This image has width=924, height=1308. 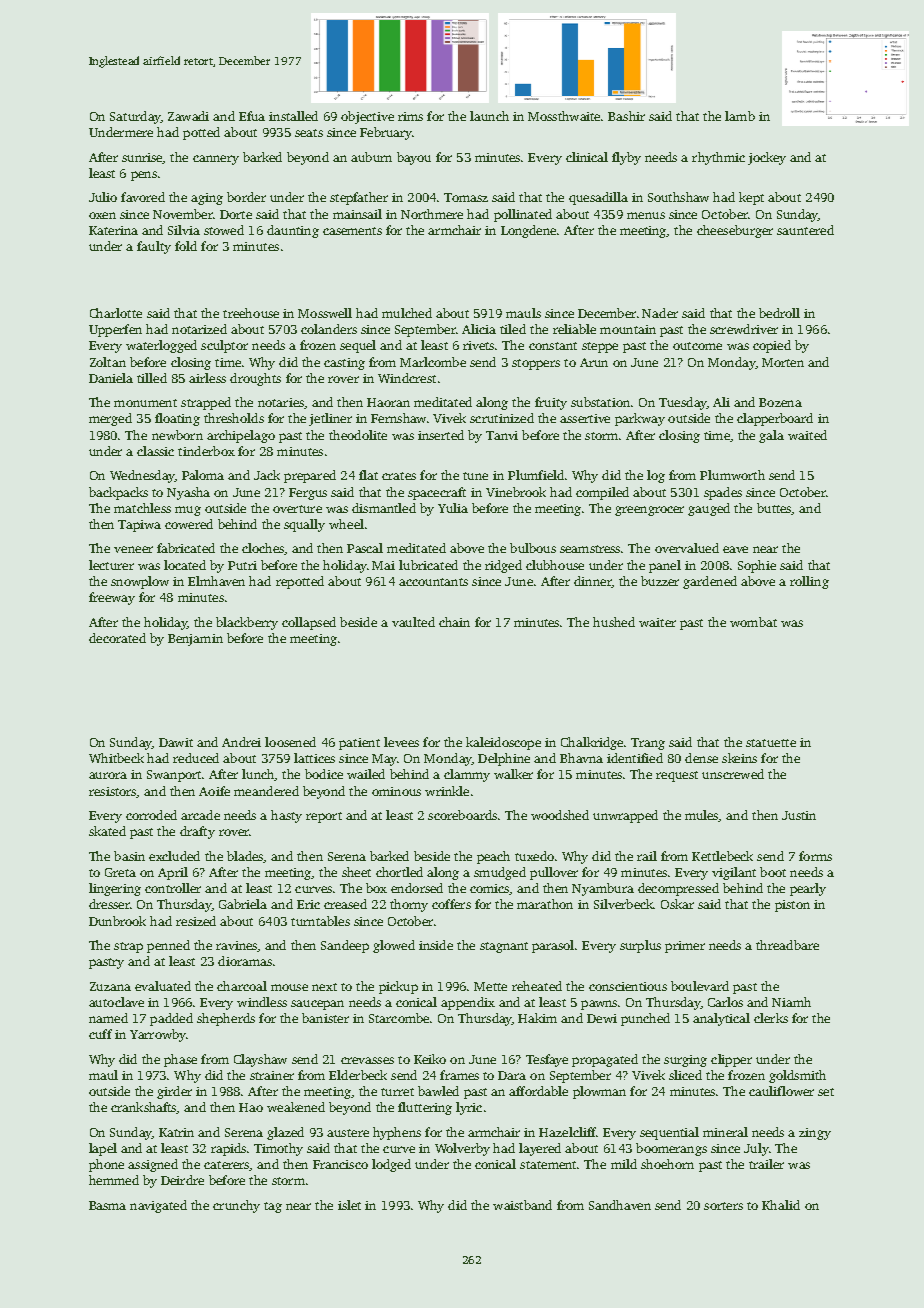 I want to click on Whitbeck, so click(x=116, y=758).
